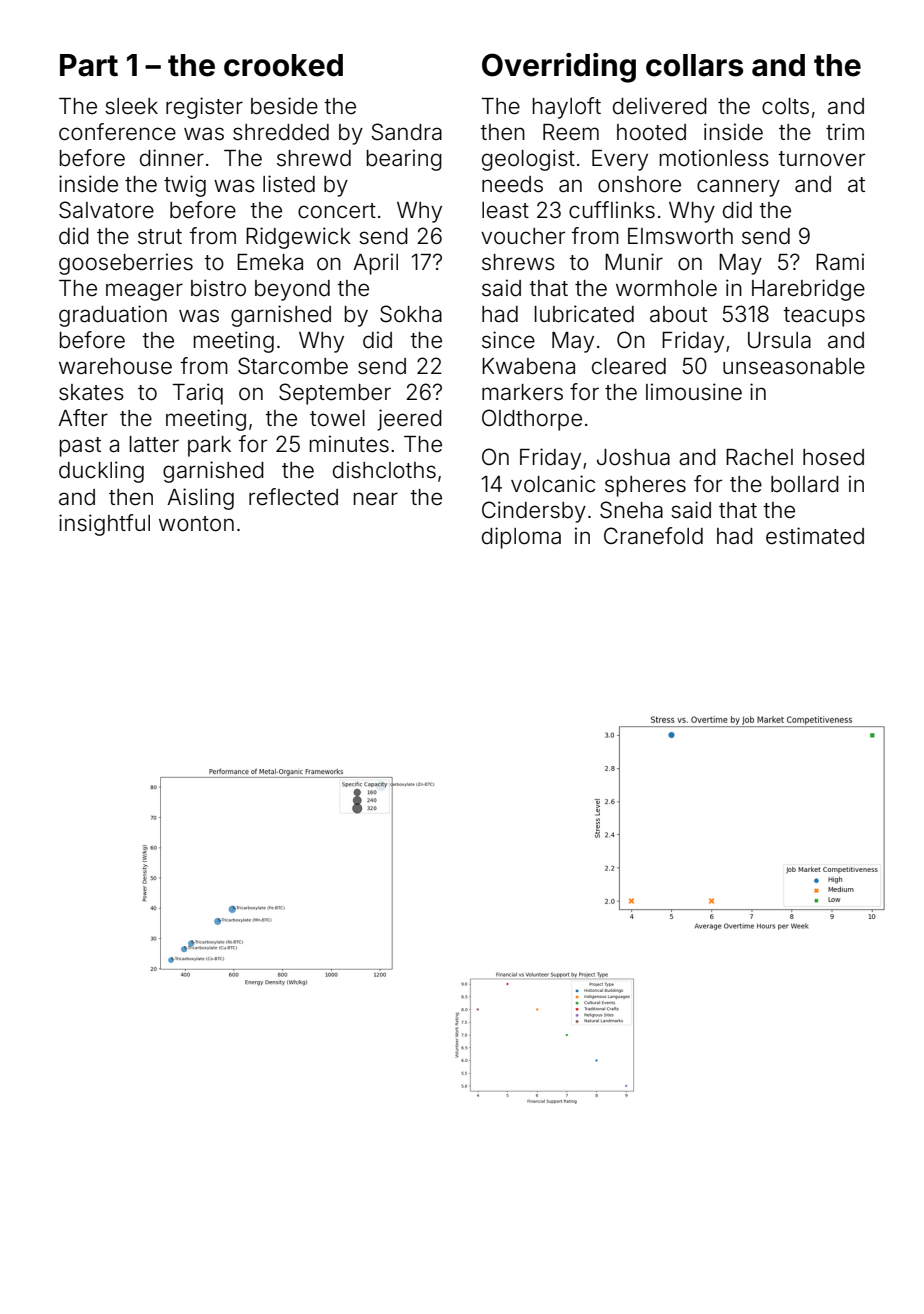 This screenshot has height=1314, width=924. What do you see at coordinates (532, 420) in the screenshot?
I see `Oldthorpe` at bounding box center [532, 420].
